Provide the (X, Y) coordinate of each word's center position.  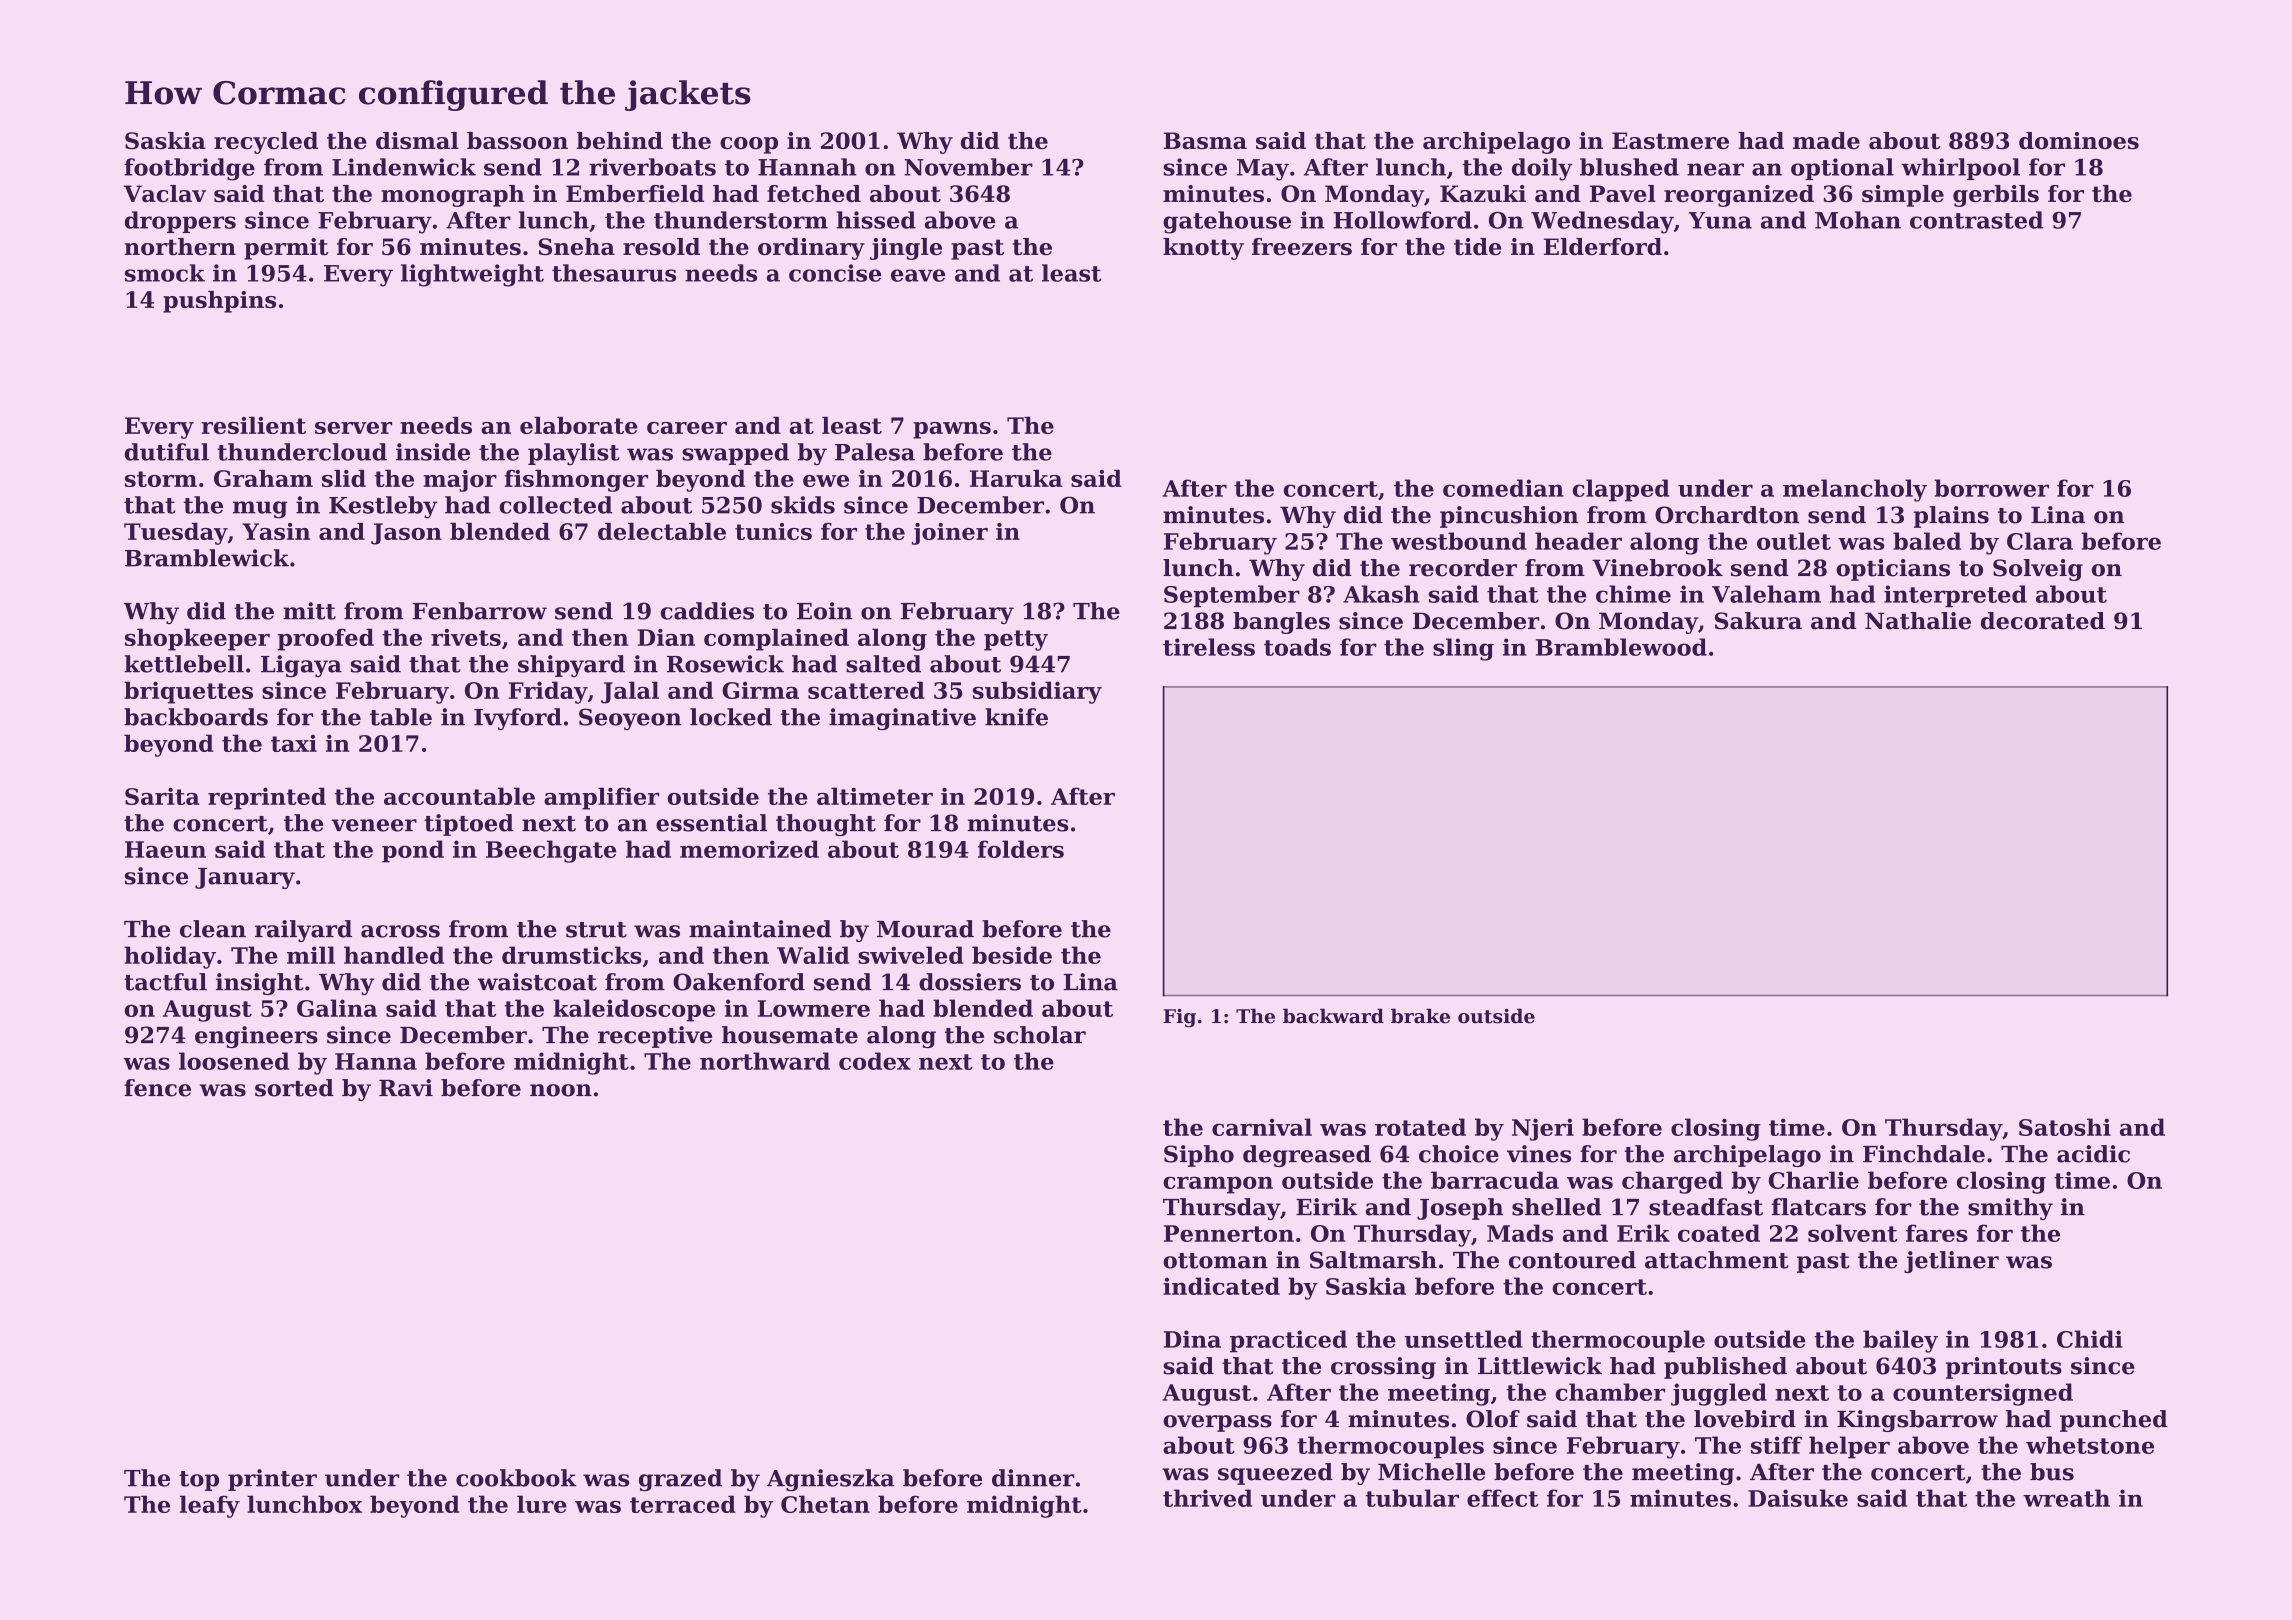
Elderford (1603, 246)
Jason (406, 534)
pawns (952, 430)
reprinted (267, 798)
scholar (1040, 1035)
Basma (1205, 140)
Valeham (1766, 594)
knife (1016, 717)
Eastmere (1670, 140)
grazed (680, 1480)
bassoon (517, 140)
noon (561, 1090)
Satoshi (2065, 1127)
